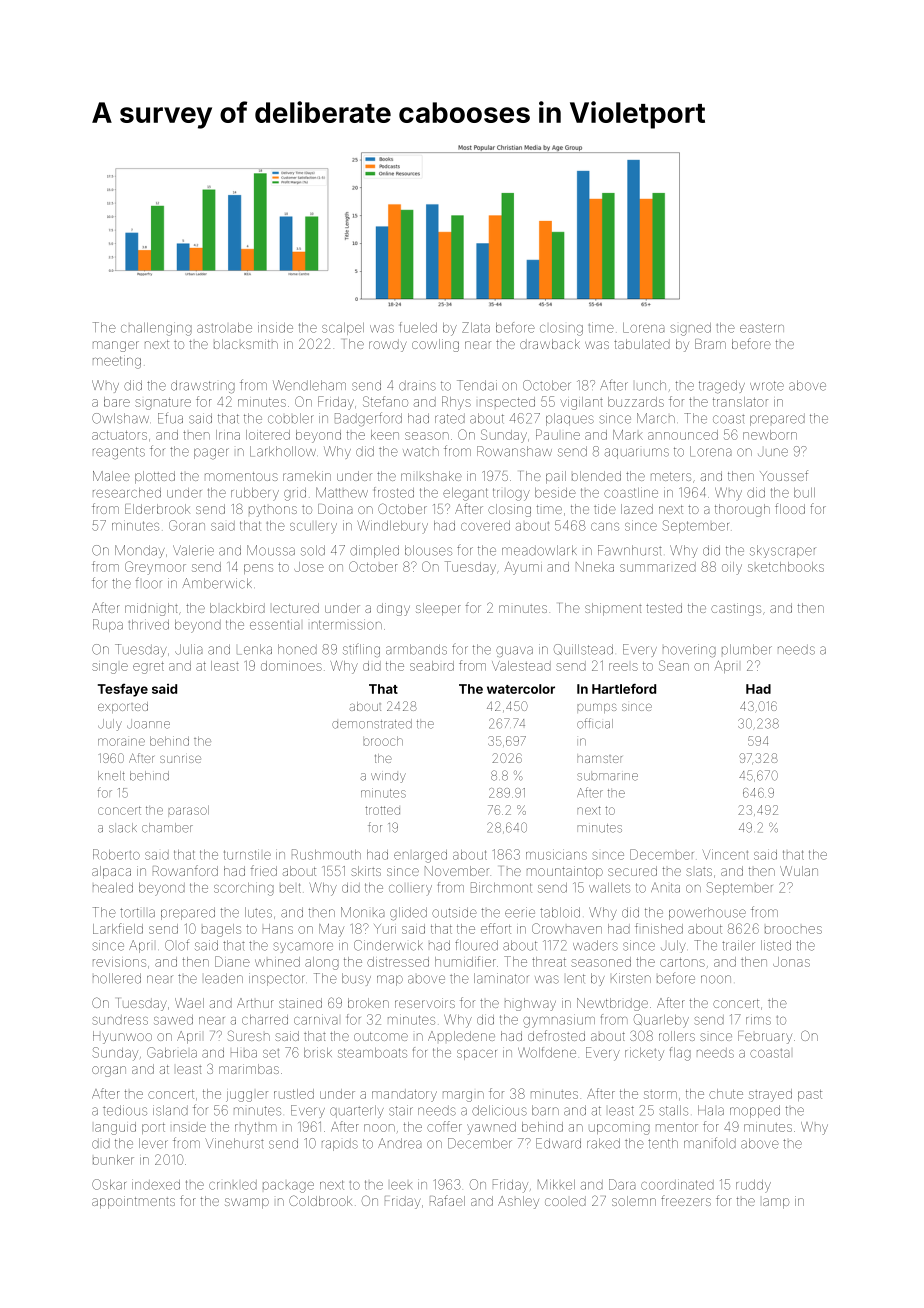  I want to click on oily, so click(732, 568).
